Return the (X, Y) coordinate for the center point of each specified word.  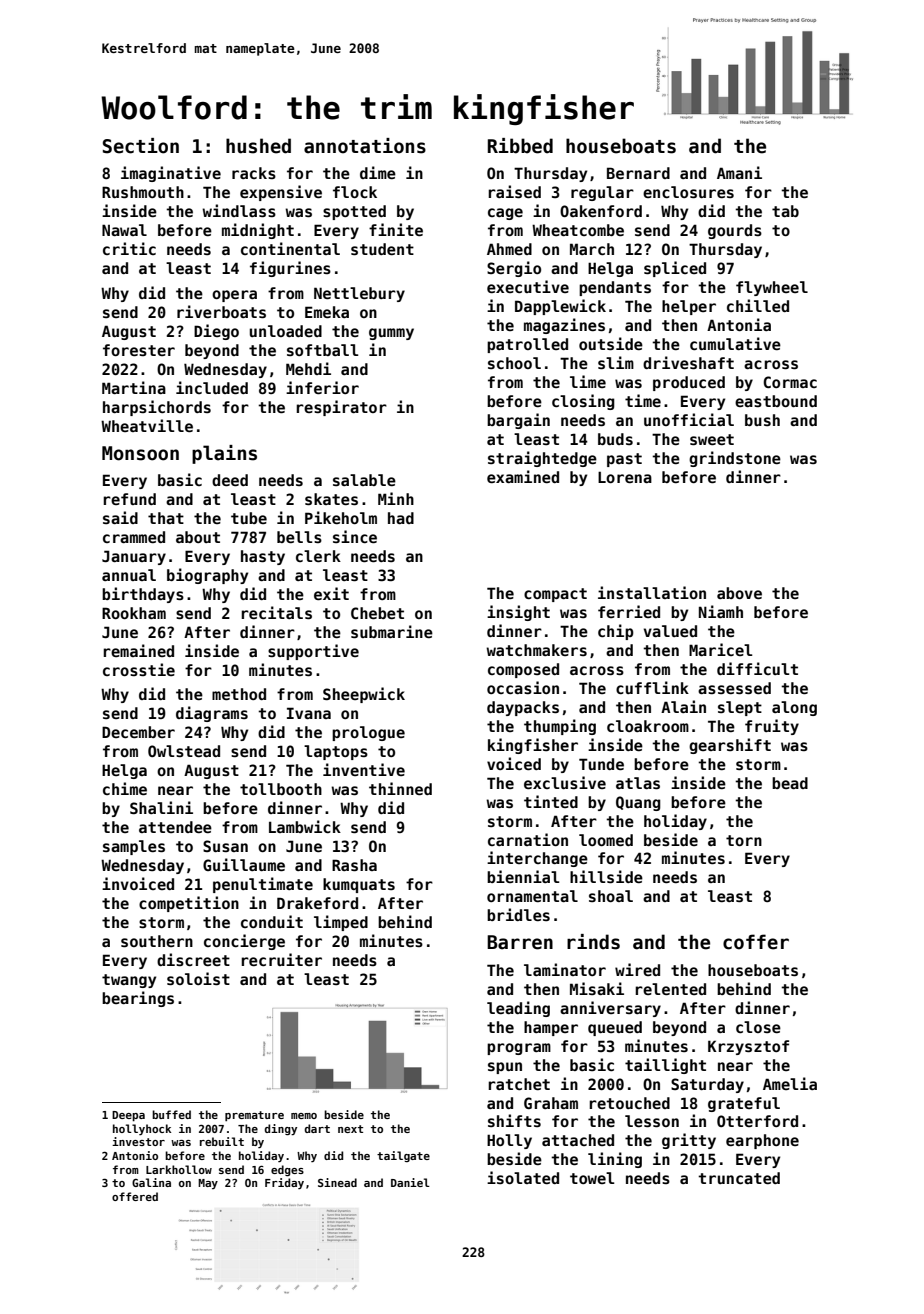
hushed (258, 146)
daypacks (523, 708)
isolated (523, 1177)
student (382, 249)
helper (689, 307)
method (239, 694)
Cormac (790, 382)
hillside (606, 876)
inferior (322, 387)
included (212, 387)
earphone (762, 1141)
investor (138, 1141)
